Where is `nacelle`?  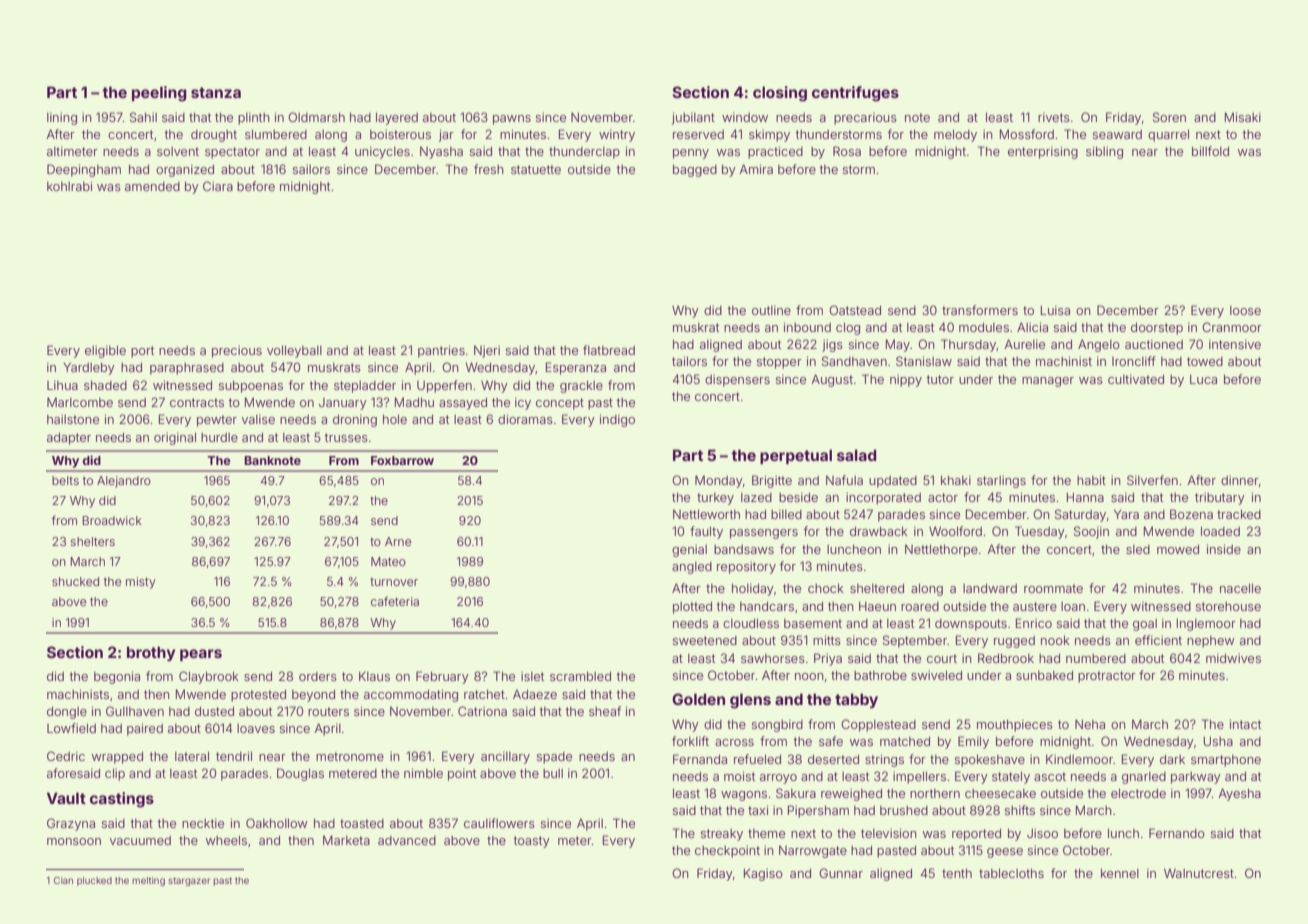
nacelle is located at coordinates (1240, 588).
